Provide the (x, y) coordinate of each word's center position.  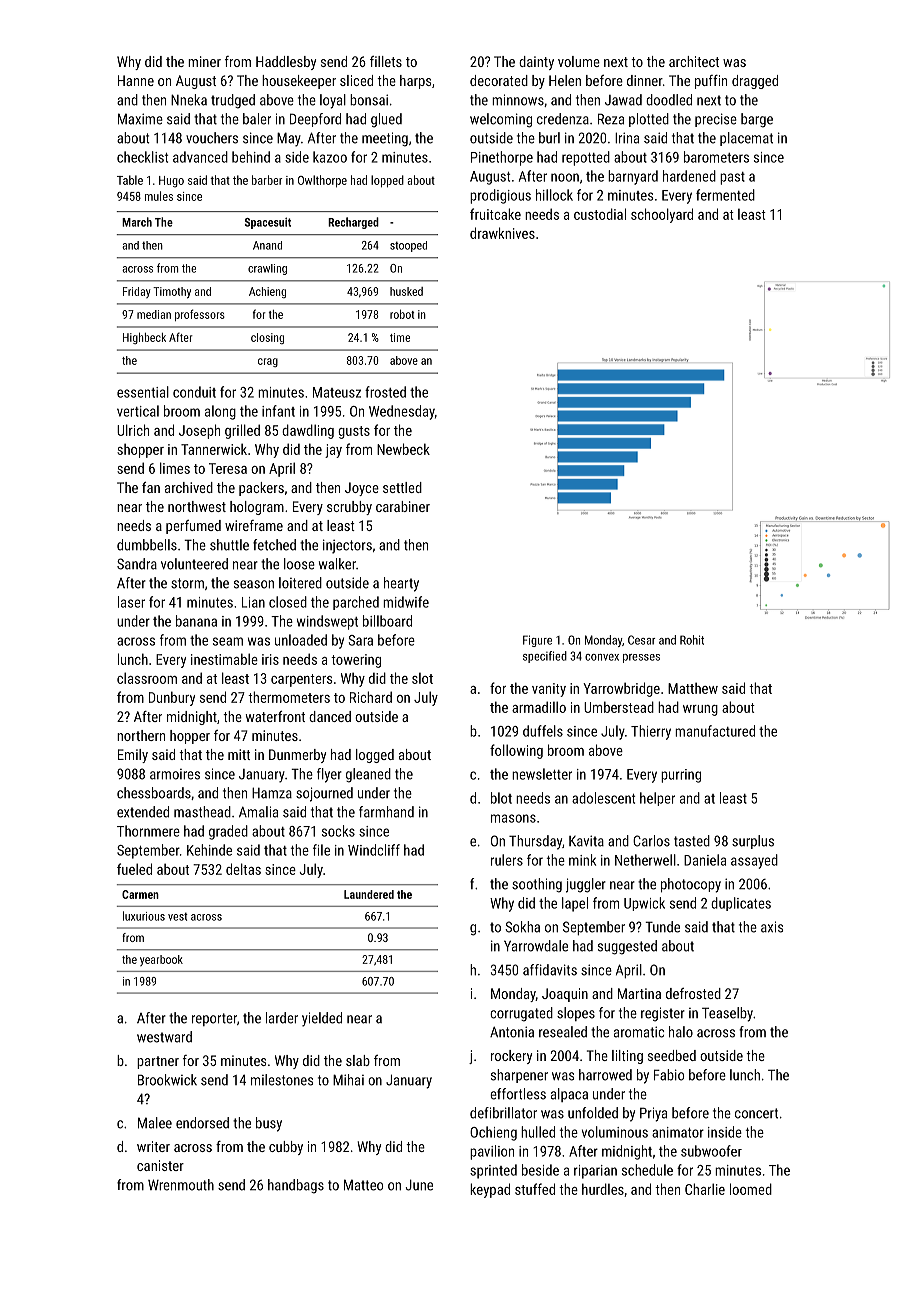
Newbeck (403, 449)
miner (204, 61)
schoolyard (662, 215)
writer (153, 1146)
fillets (386, 61)
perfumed (193, 527)
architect (694, 61)
